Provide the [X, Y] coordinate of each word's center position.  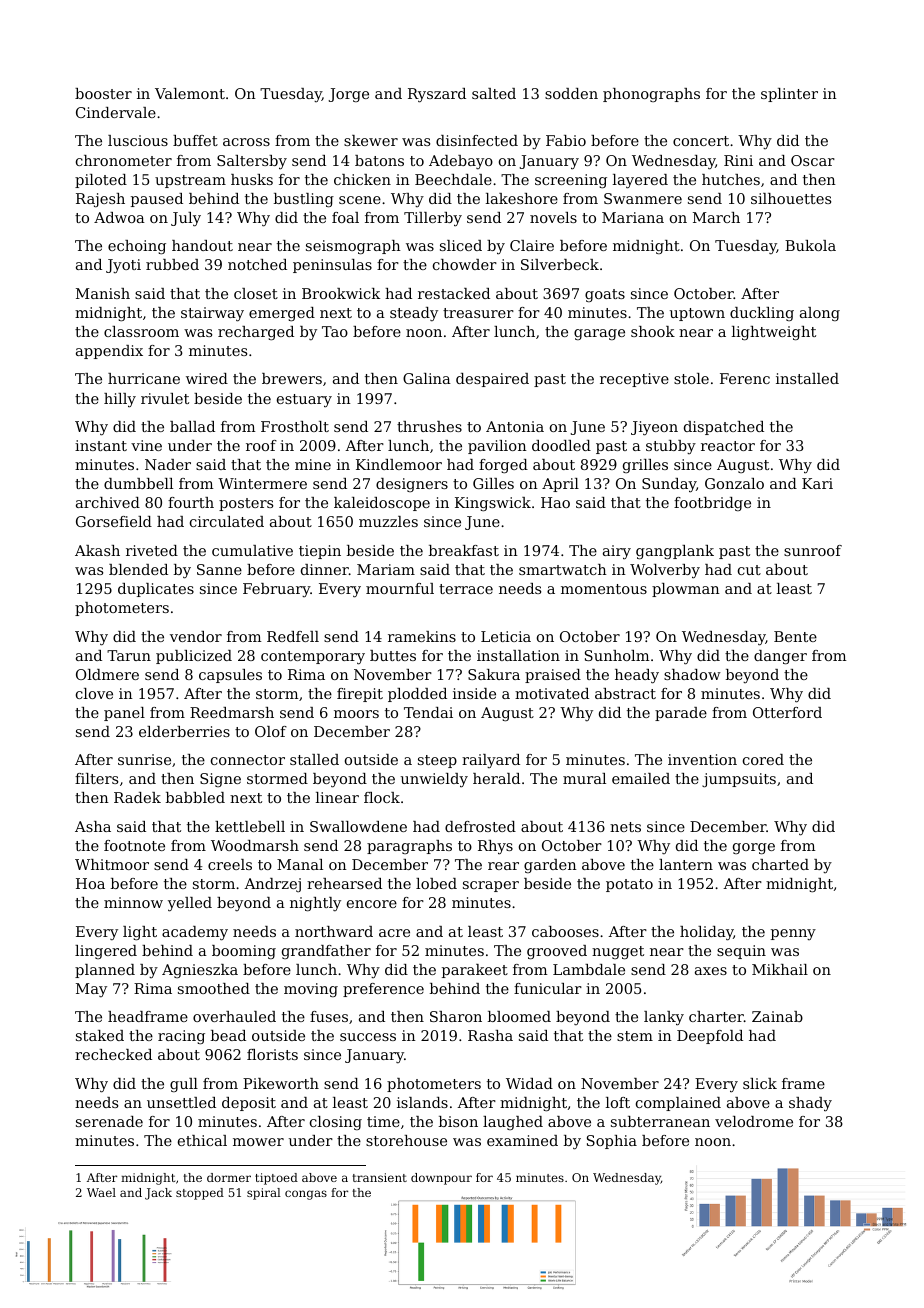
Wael [101, 1192]
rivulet [165, 398]
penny [793, 934]
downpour [441, 1179]
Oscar [813, 160]
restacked [454, 293]
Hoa [90, 883]
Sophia [612, 1142]
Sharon [456, 1016]
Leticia [506, 636]
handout [202, 245]
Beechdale [453, 179]
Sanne [219, 569]
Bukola [810, 245]
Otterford [787, 712]
